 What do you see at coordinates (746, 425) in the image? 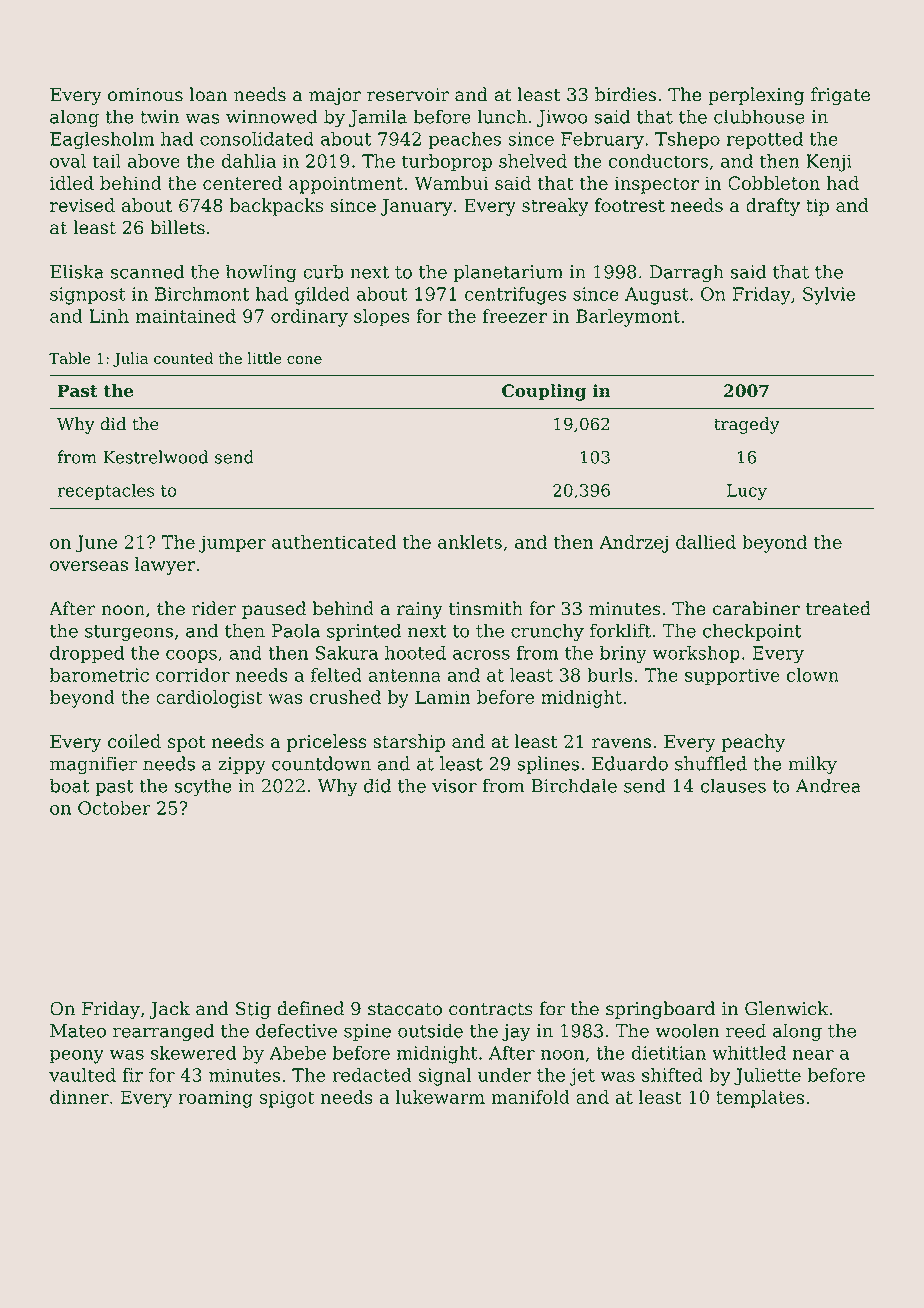
I see `tragedy` at bounding box center [746, 425].
